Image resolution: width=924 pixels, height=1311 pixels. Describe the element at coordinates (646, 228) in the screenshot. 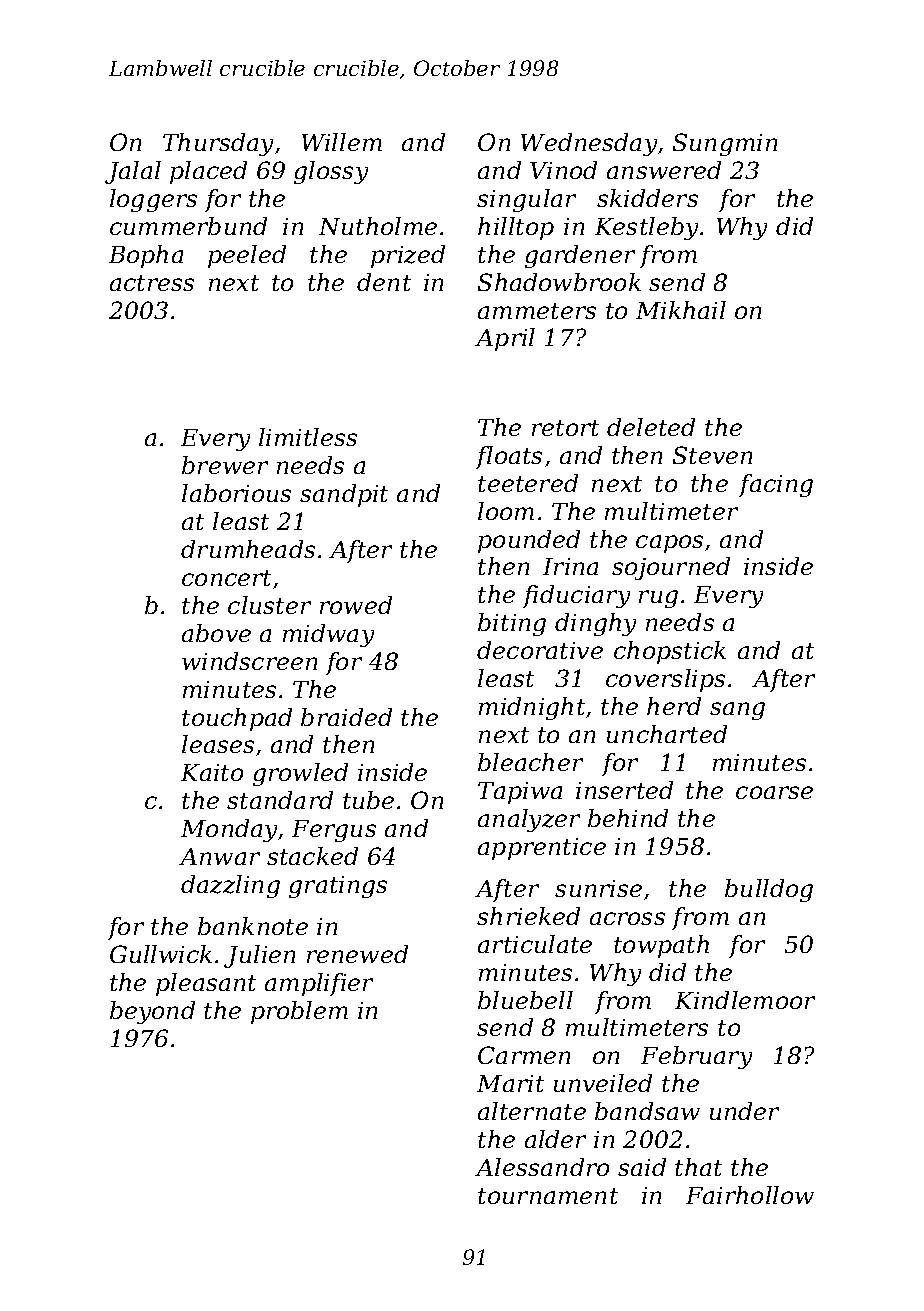

I see `Kestleby` at that location.
